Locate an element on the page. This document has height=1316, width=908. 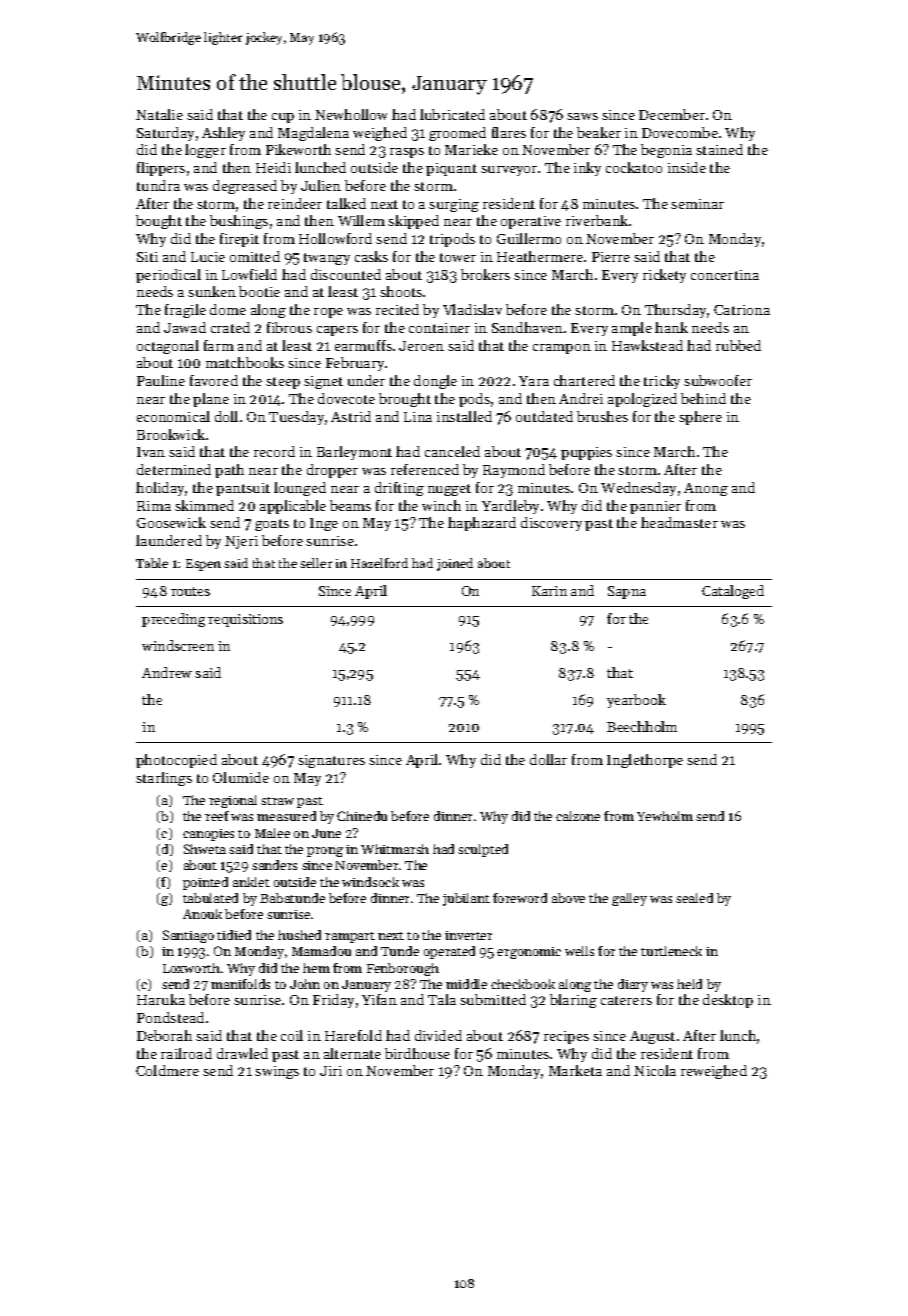
Table is located at coordinates (152, 563).
